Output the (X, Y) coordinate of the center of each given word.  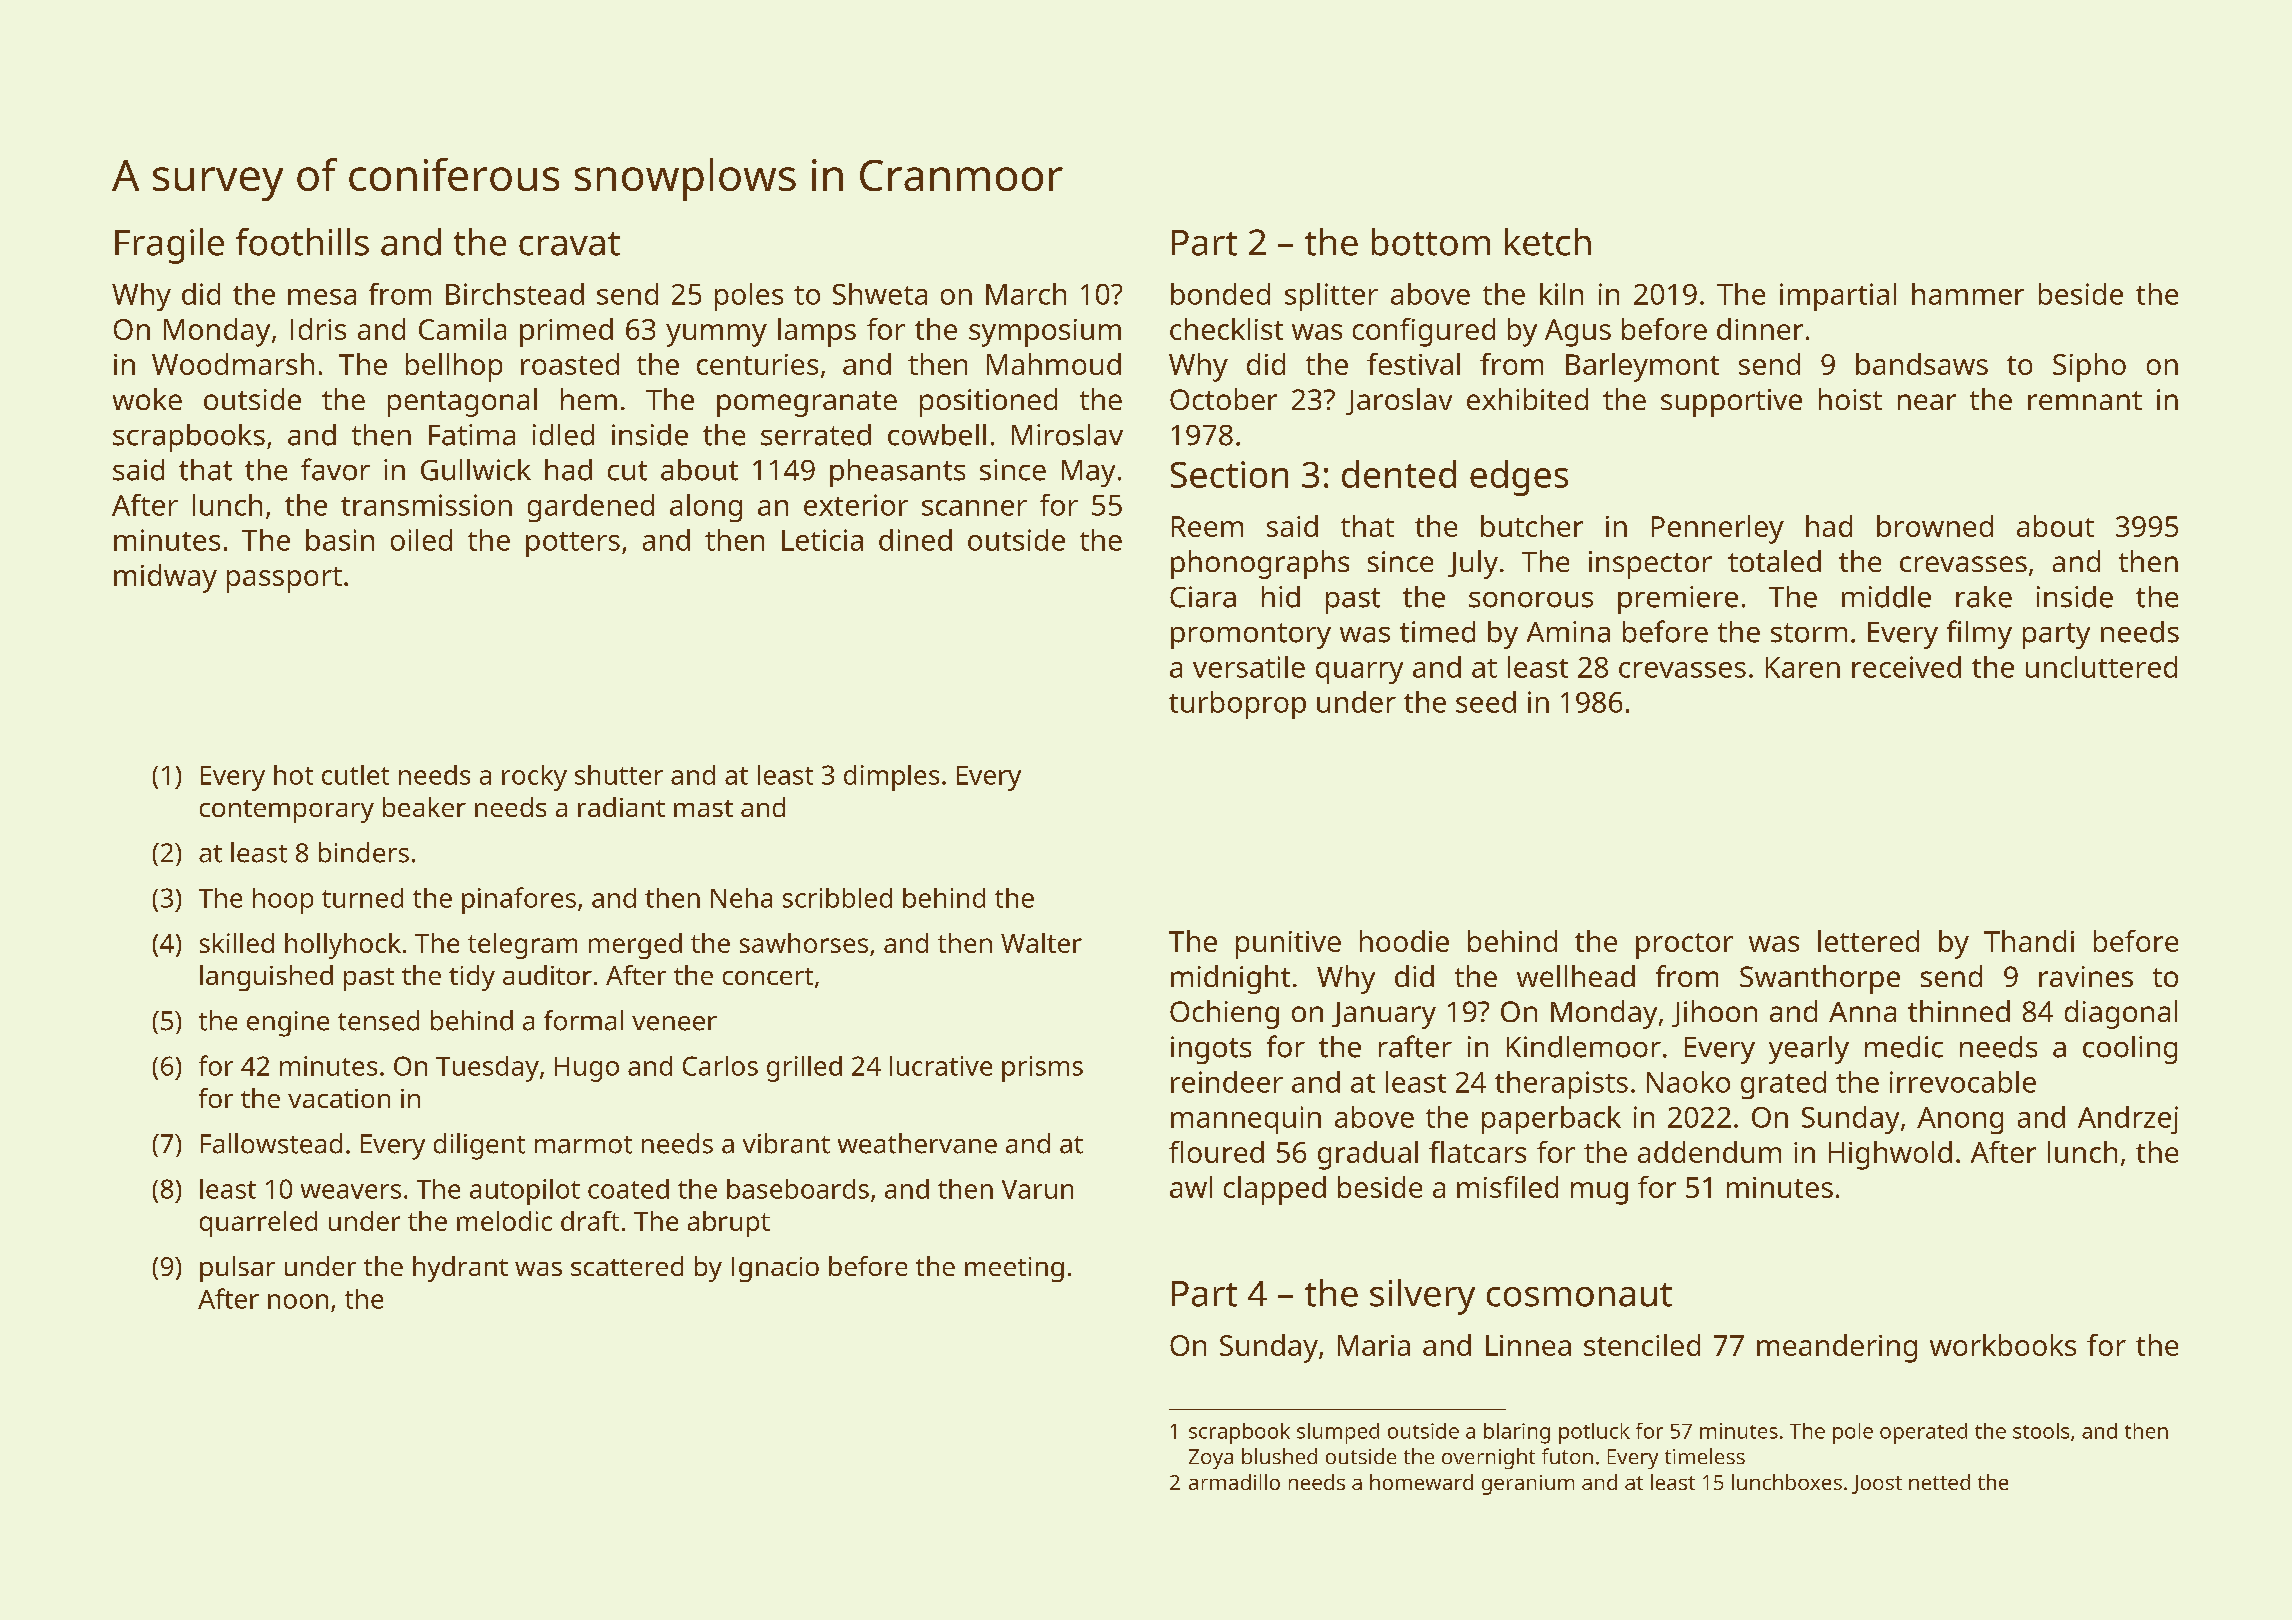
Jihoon (1714, 1013)
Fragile (169, 246)
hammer (1968, 294)
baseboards (798, 1189)
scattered (627, 1266)
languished (266, 978)
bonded (1220, 294)
